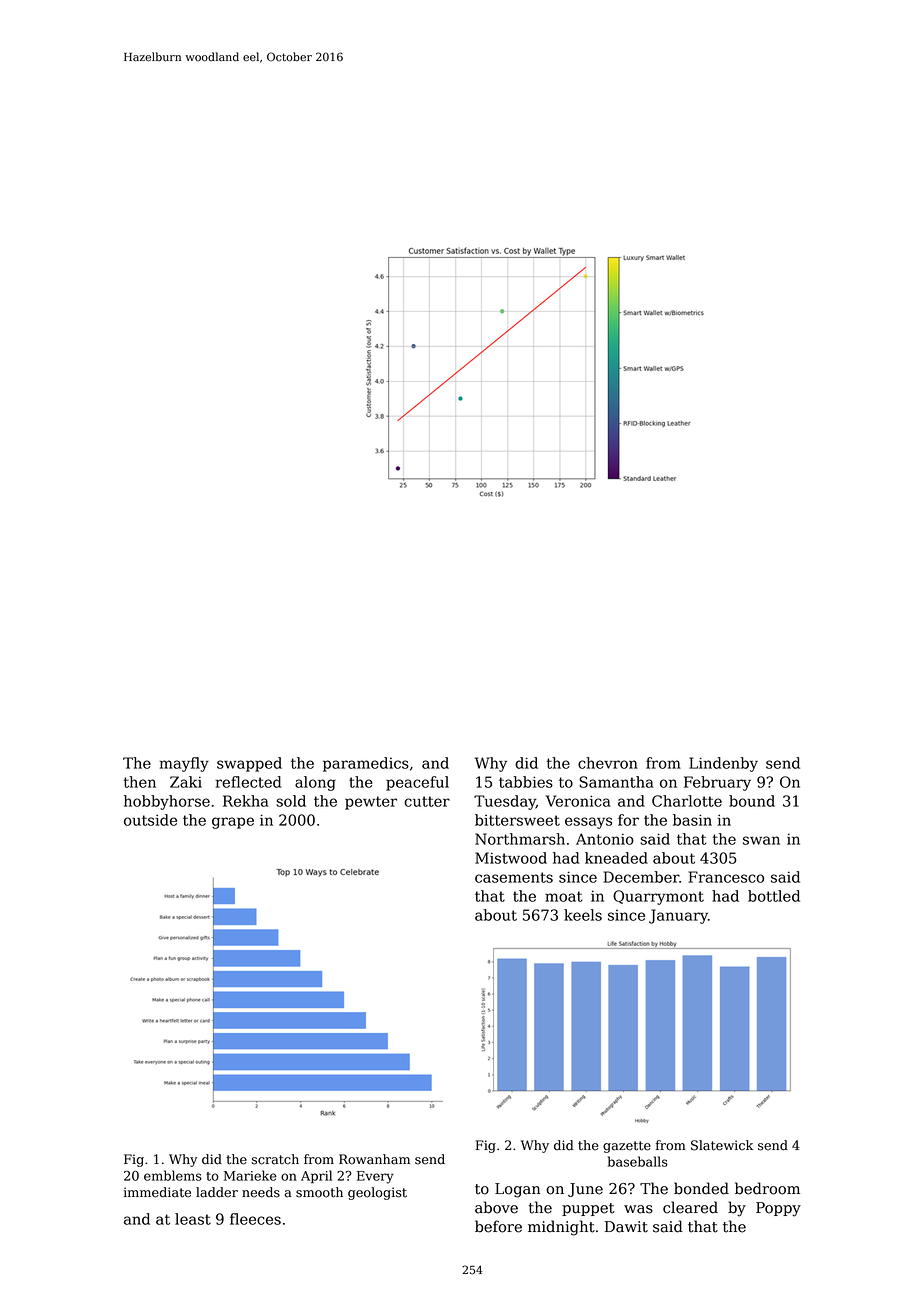 This screenshot has height=1308, width=924. Describe the element at coordinates (723, 764) in the screenshot. I see `Lindenby` at that location.
